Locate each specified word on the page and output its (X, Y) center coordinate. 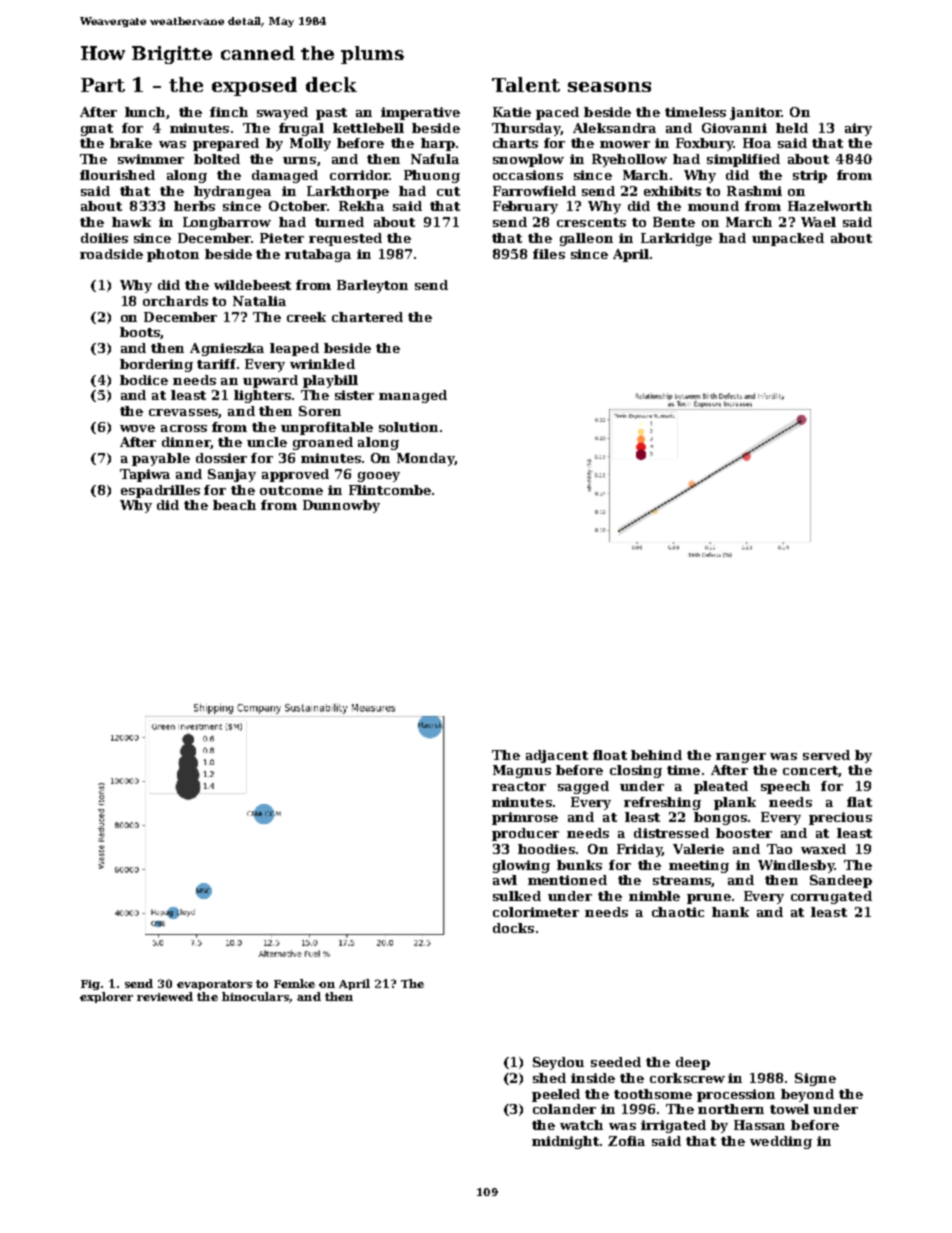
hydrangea (232, 192)
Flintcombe (390, 490)
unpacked (788, 239)
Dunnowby (341, 506)
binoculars (255, 996)
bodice (144, 380)
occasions (528, 175)
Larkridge (676, 239)
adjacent (557, 756)
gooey (379, 477)
